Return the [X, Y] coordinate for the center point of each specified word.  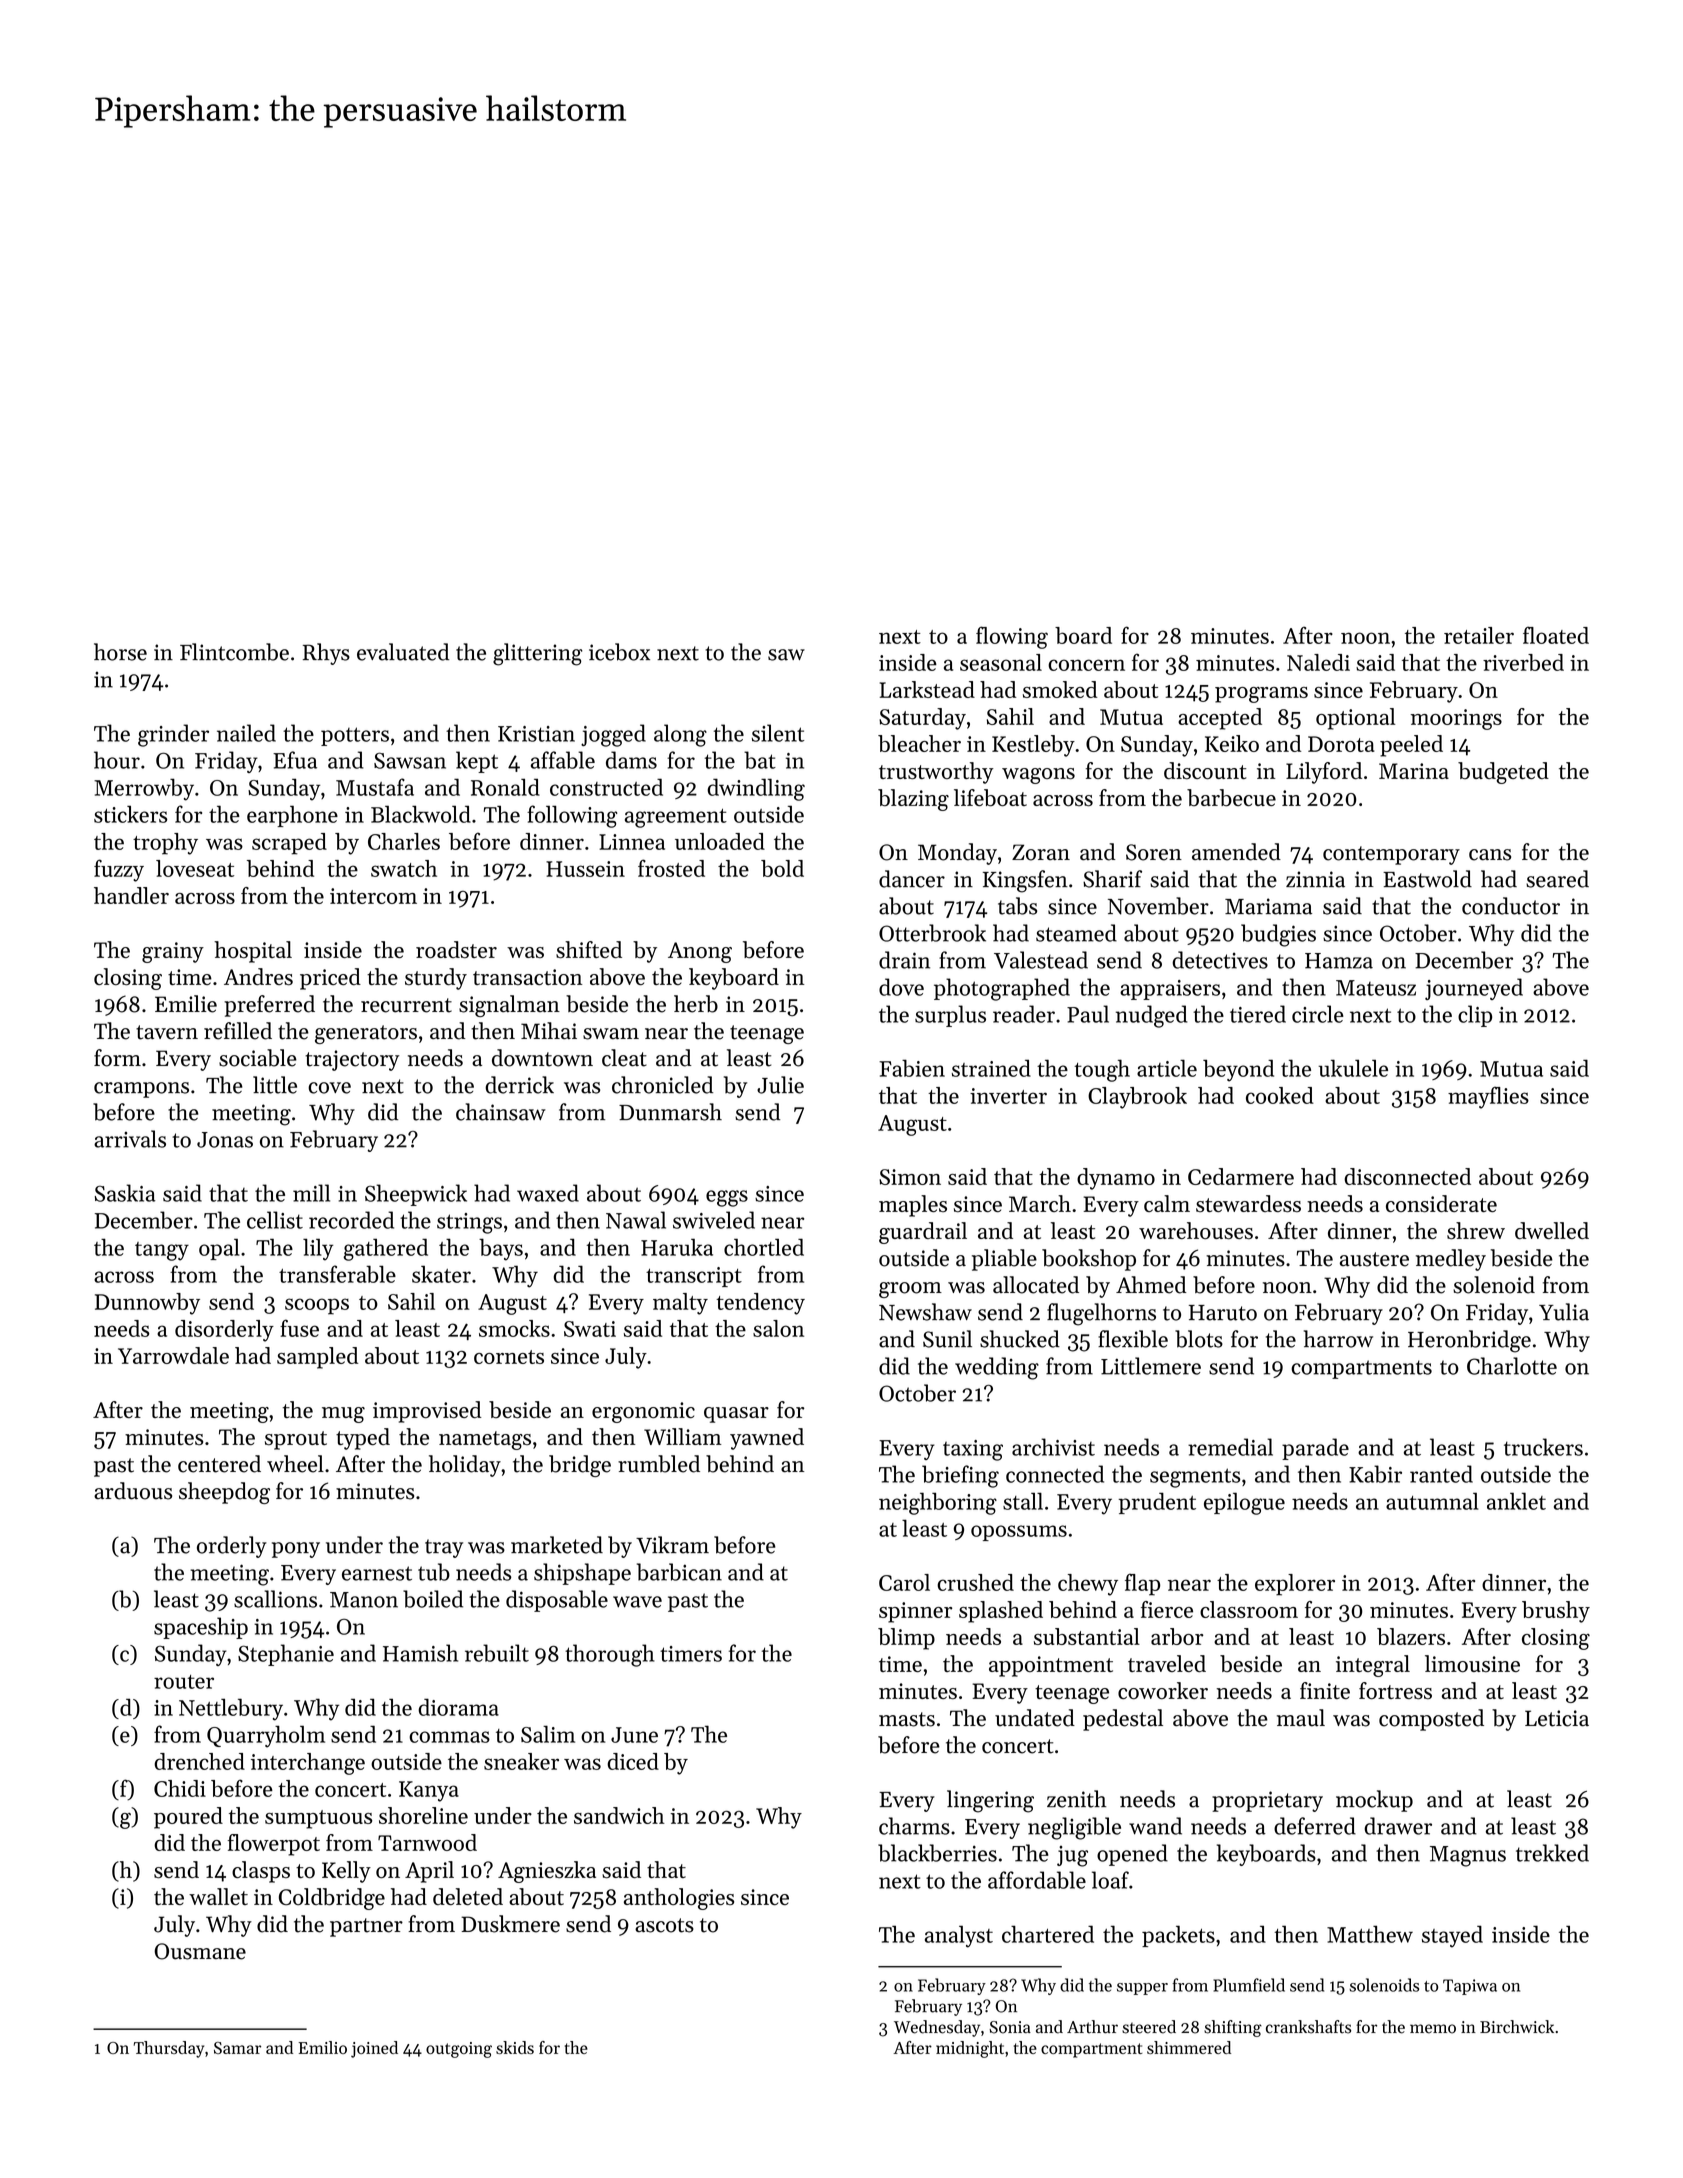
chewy [1088, 1585]
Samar [237, 2048]
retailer [1479, 635]
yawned [767, 1439]
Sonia [1010, 2027]
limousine [1472, 1664]
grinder [173, 735]
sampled [317, 1358]
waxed [548, 1193]
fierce [1167, 1609]
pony [296, 1550]
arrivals [130, 1139]
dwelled [1552, 1230]
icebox [619, 652]
